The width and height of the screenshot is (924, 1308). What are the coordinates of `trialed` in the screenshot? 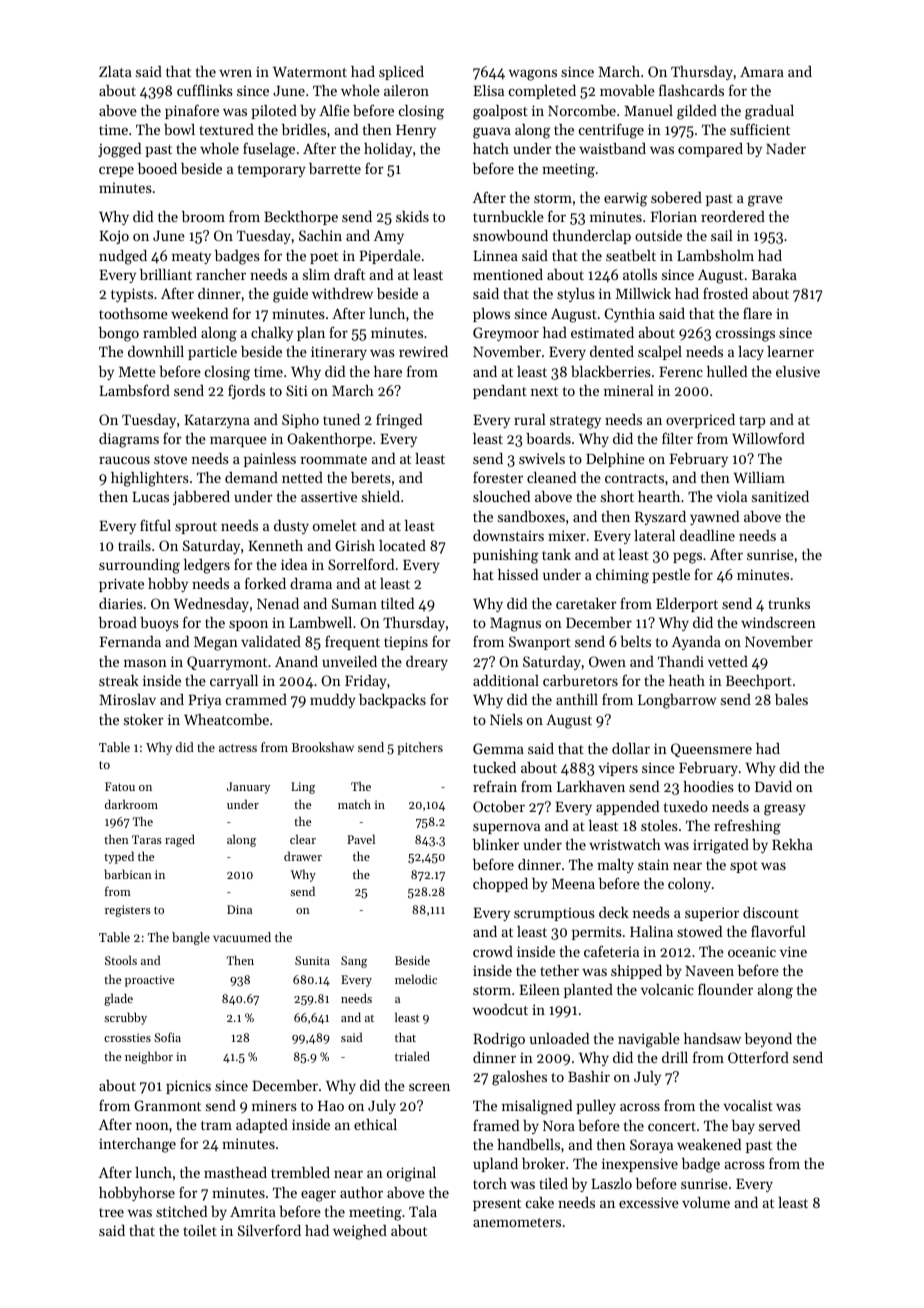 It's located at (412, 1056).
